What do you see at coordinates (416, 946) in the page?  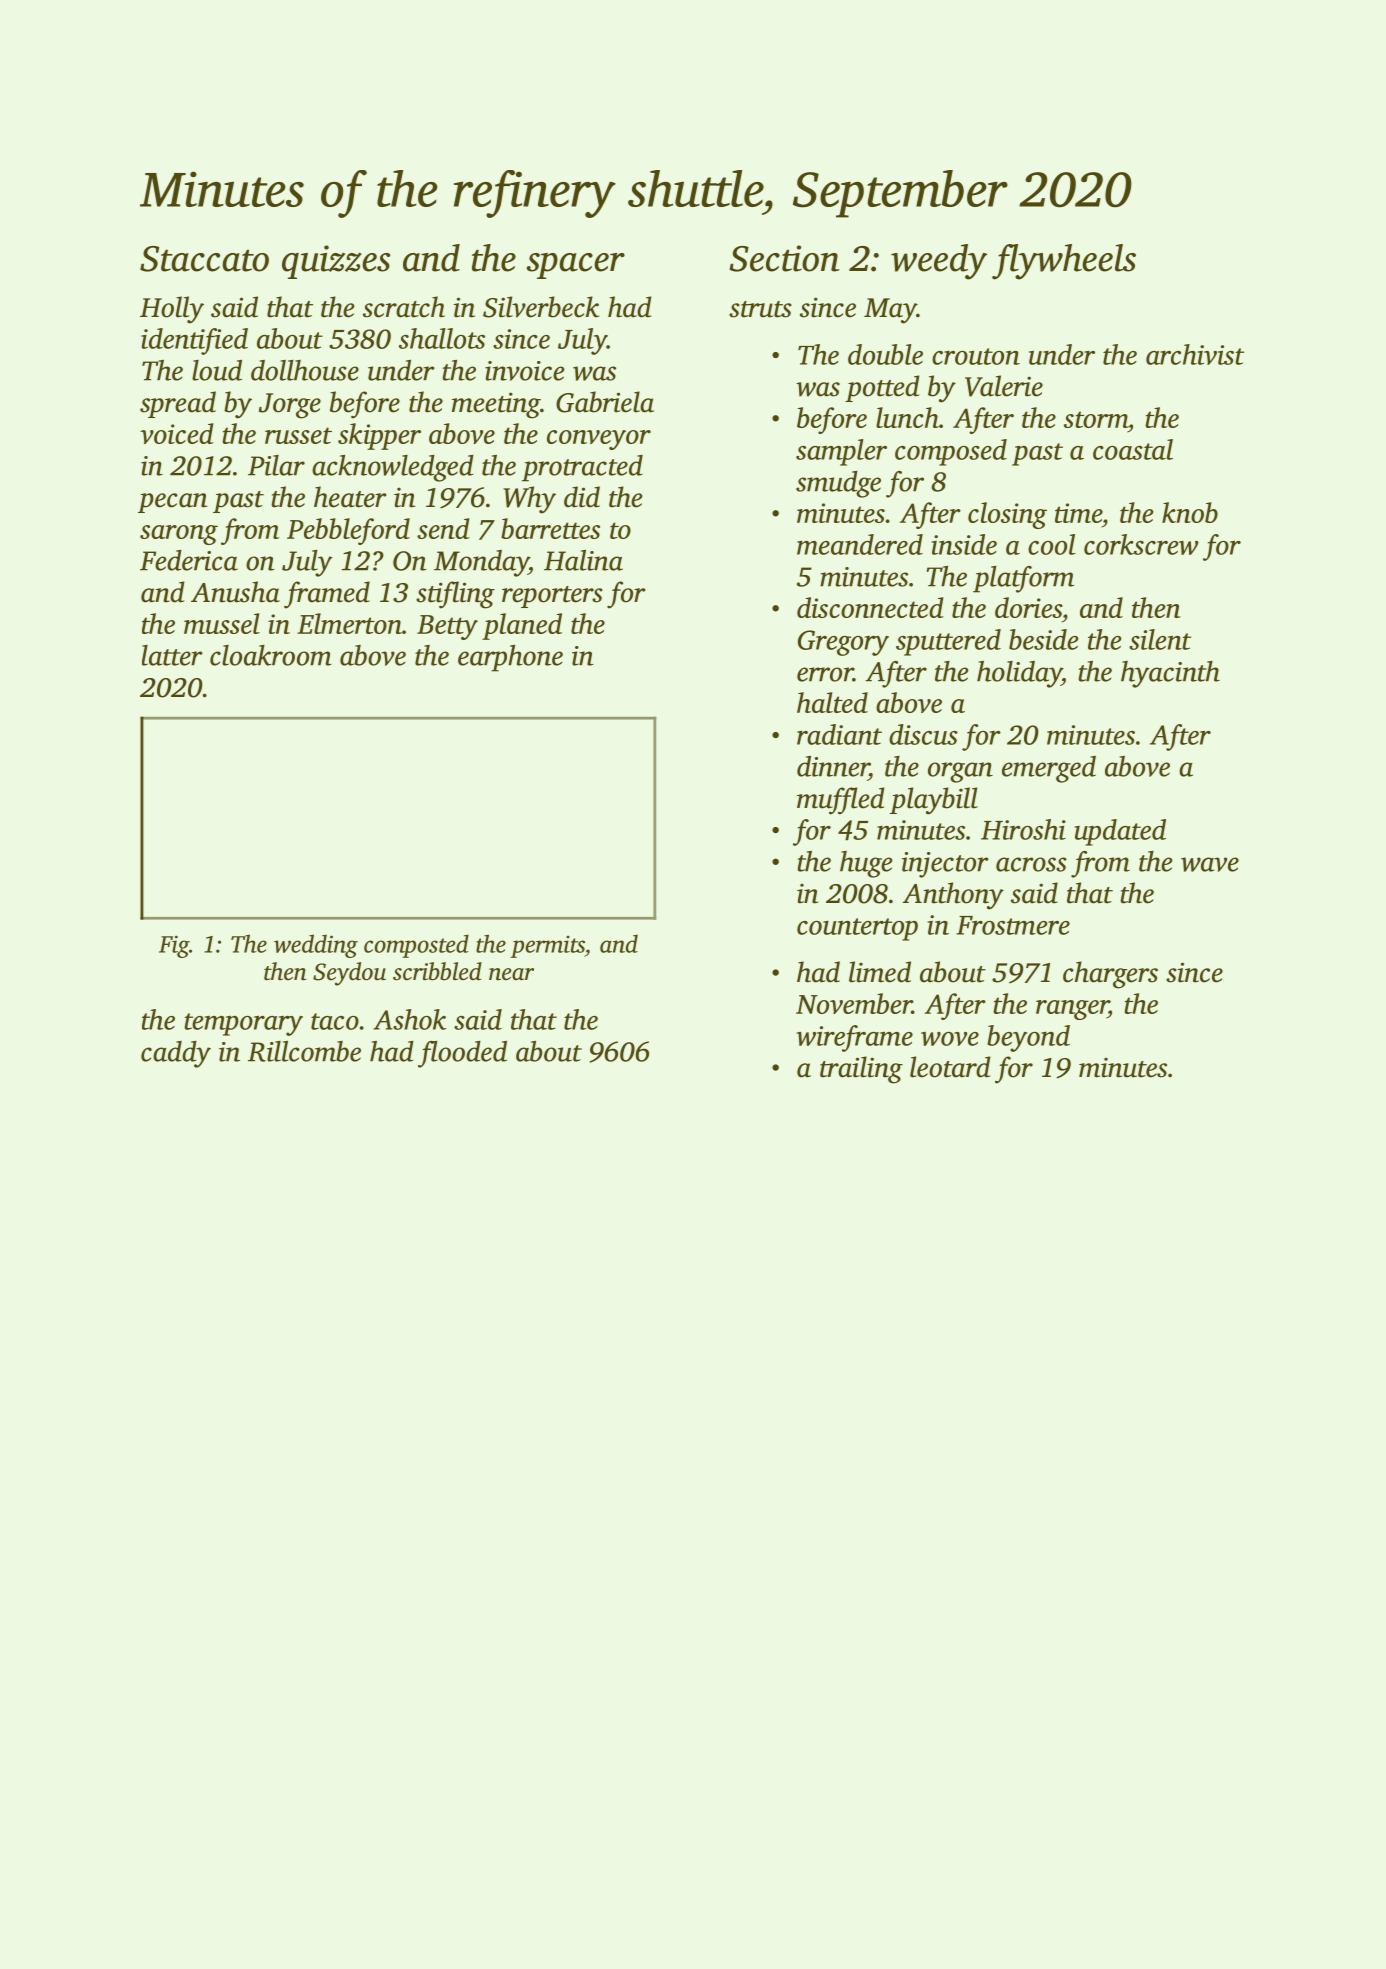 I see `composted` at bounding box center [416, 946].
